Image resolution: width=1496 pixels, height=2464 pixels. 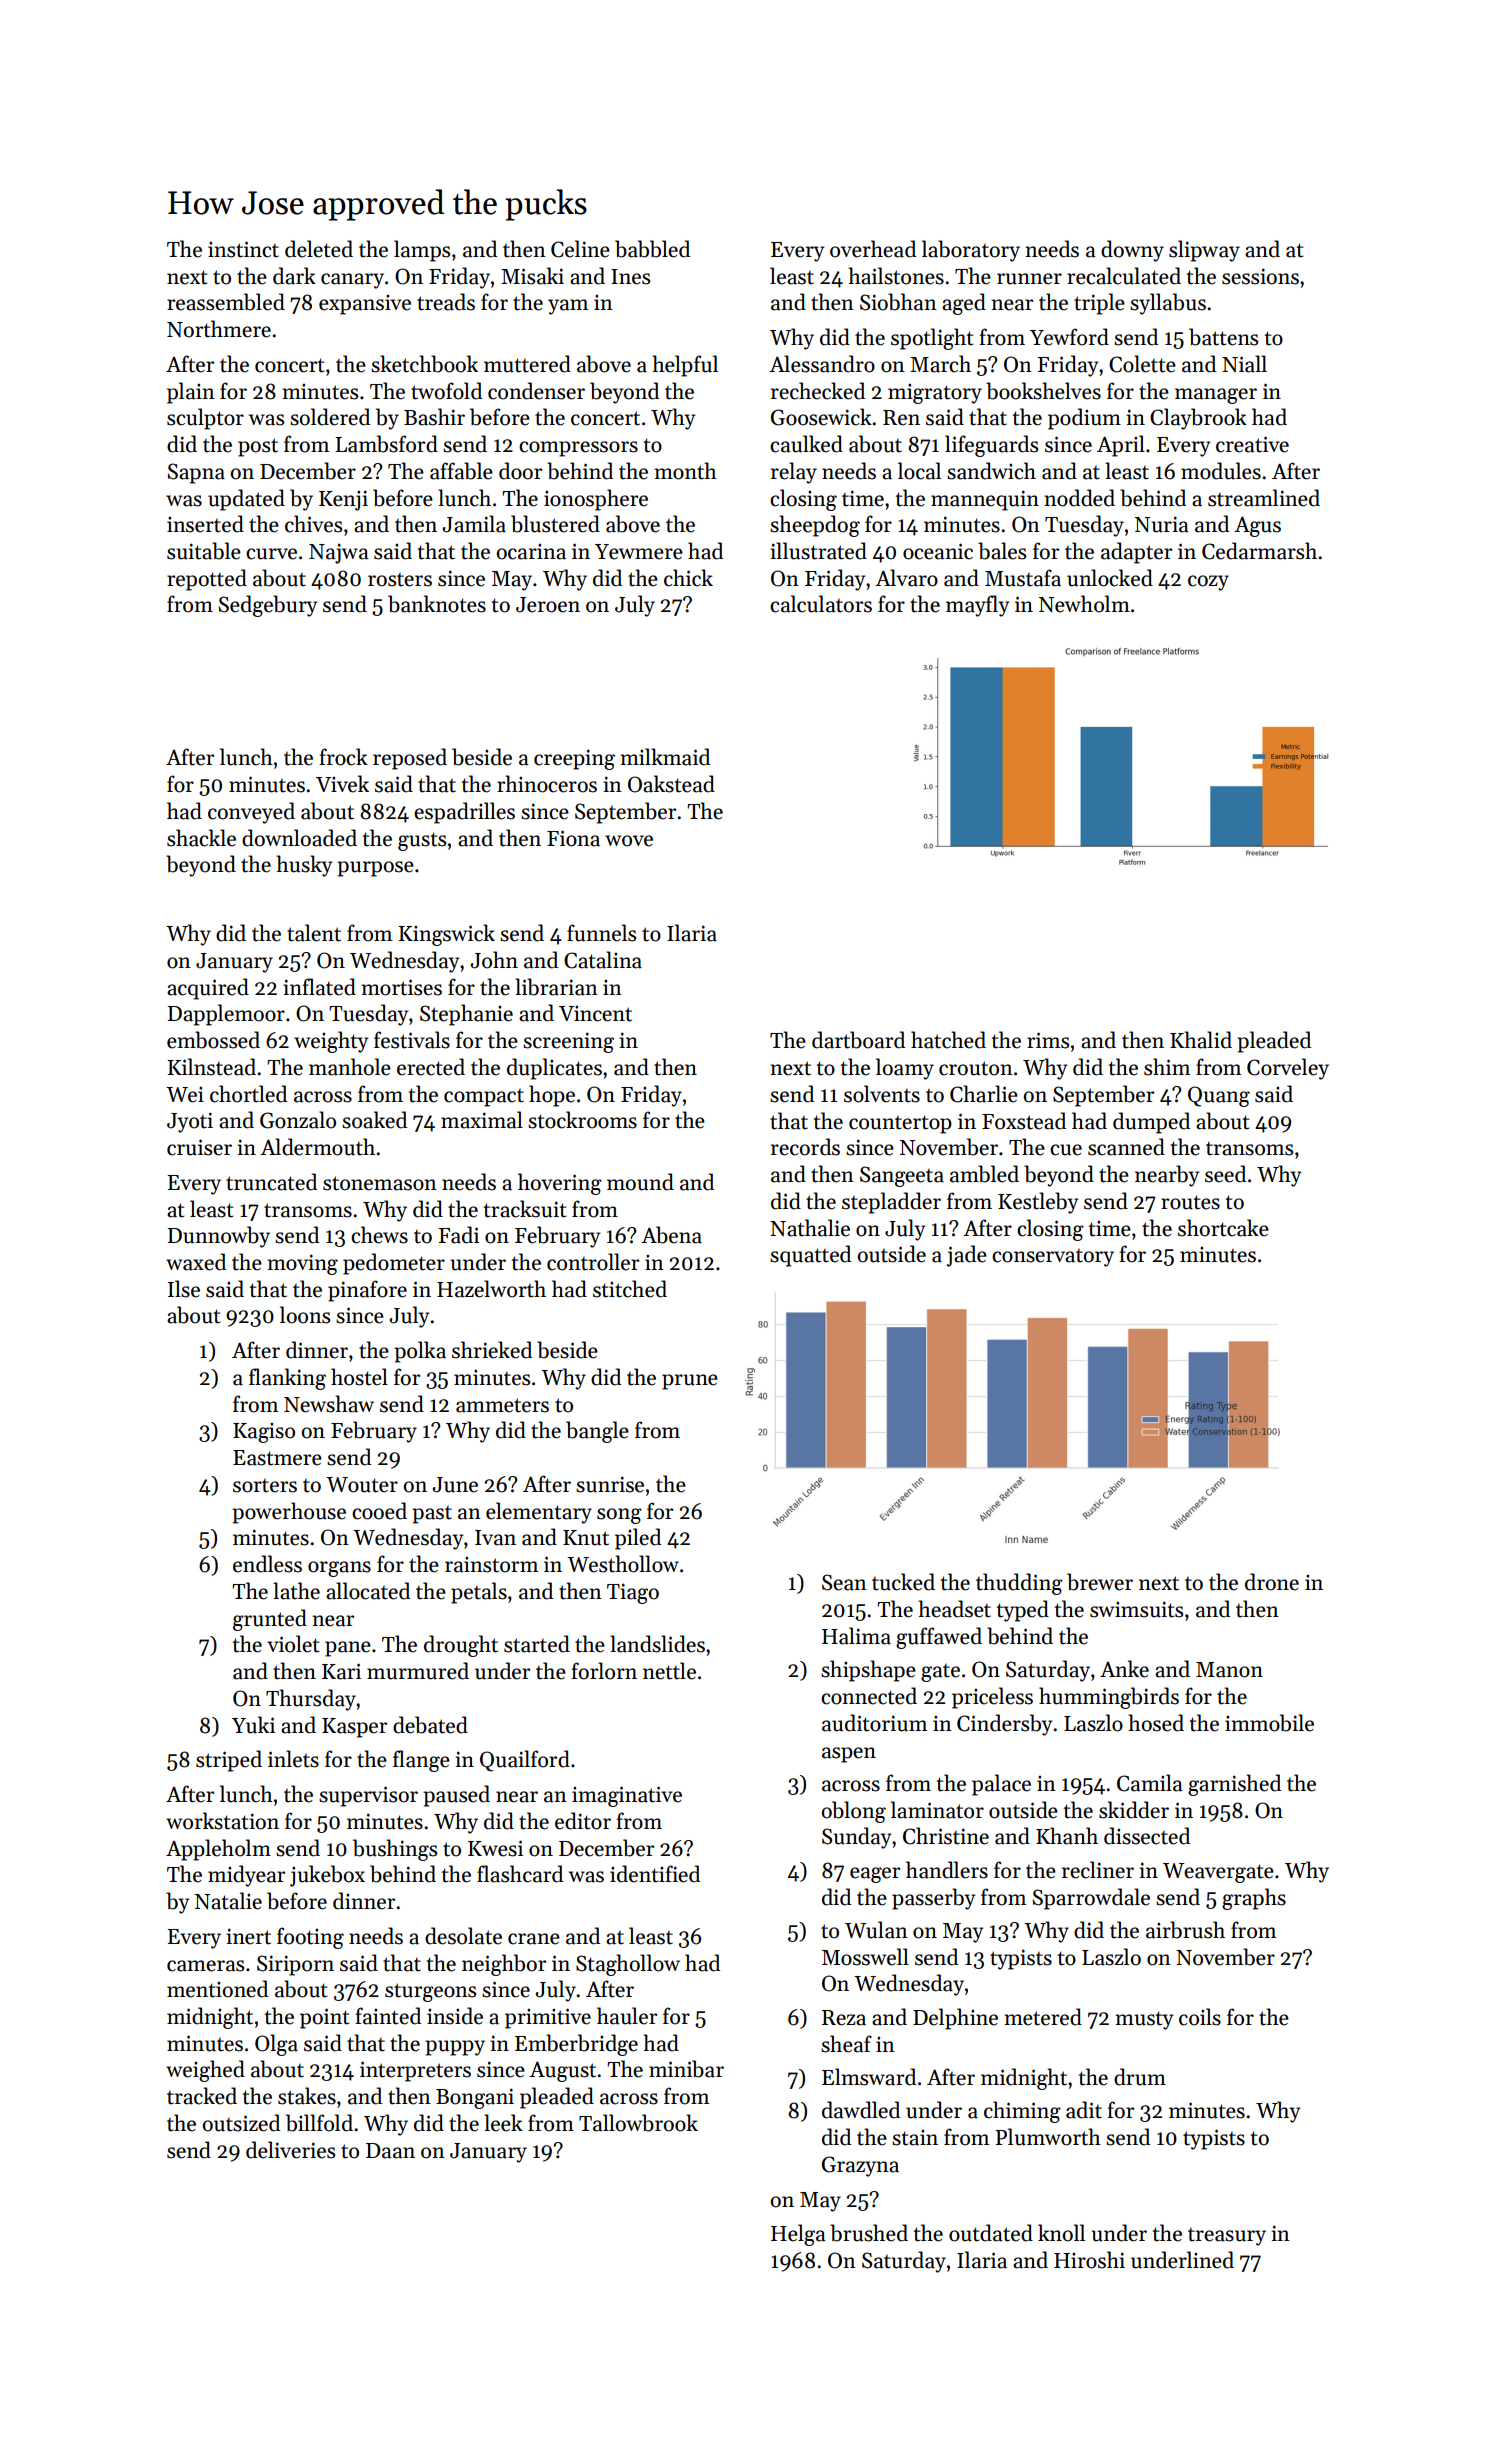 I want to click on calculators, so click(x=821, y=604).
